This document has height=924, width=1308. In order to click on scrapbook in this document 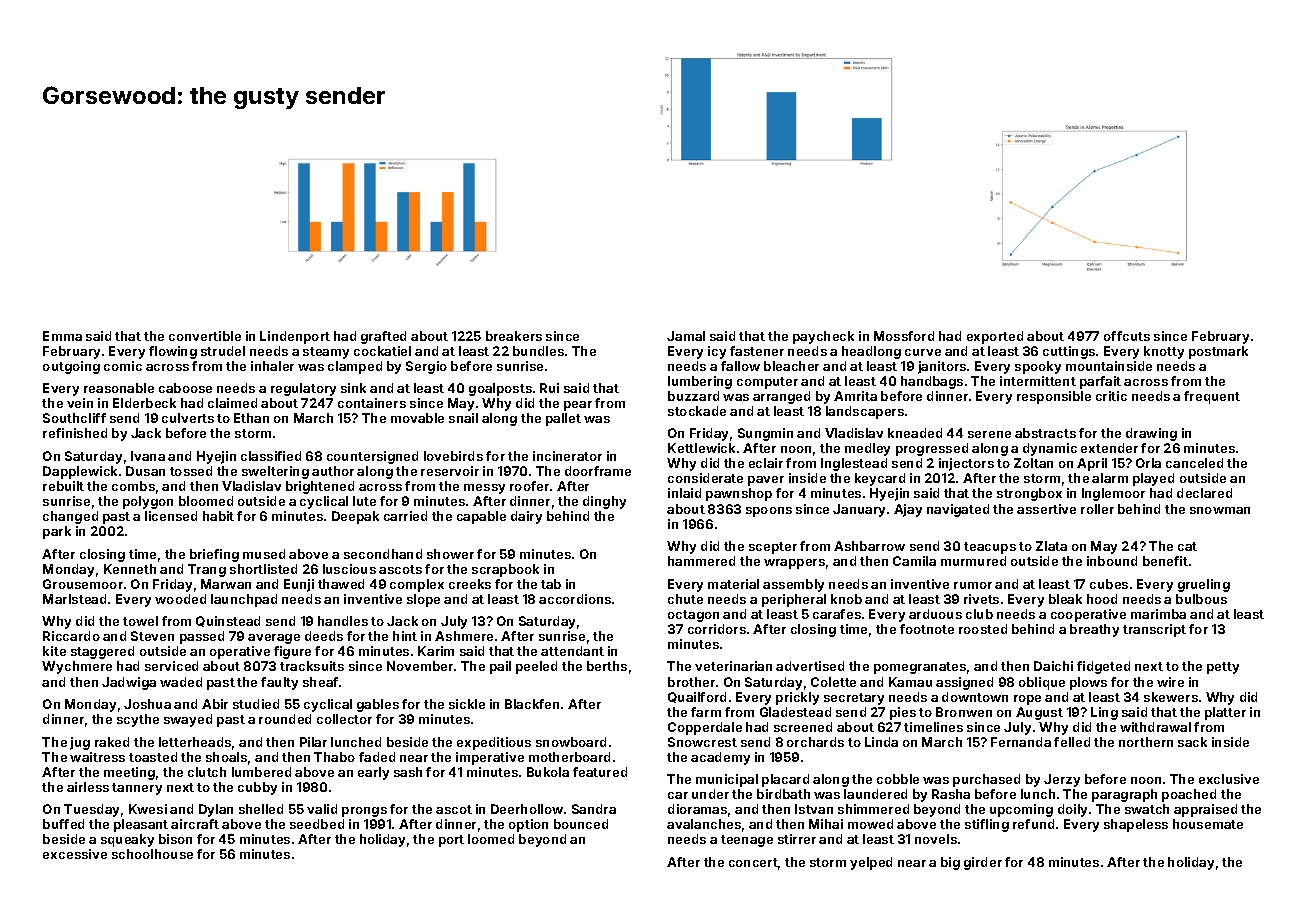, I will do `click(505, 570)`.
